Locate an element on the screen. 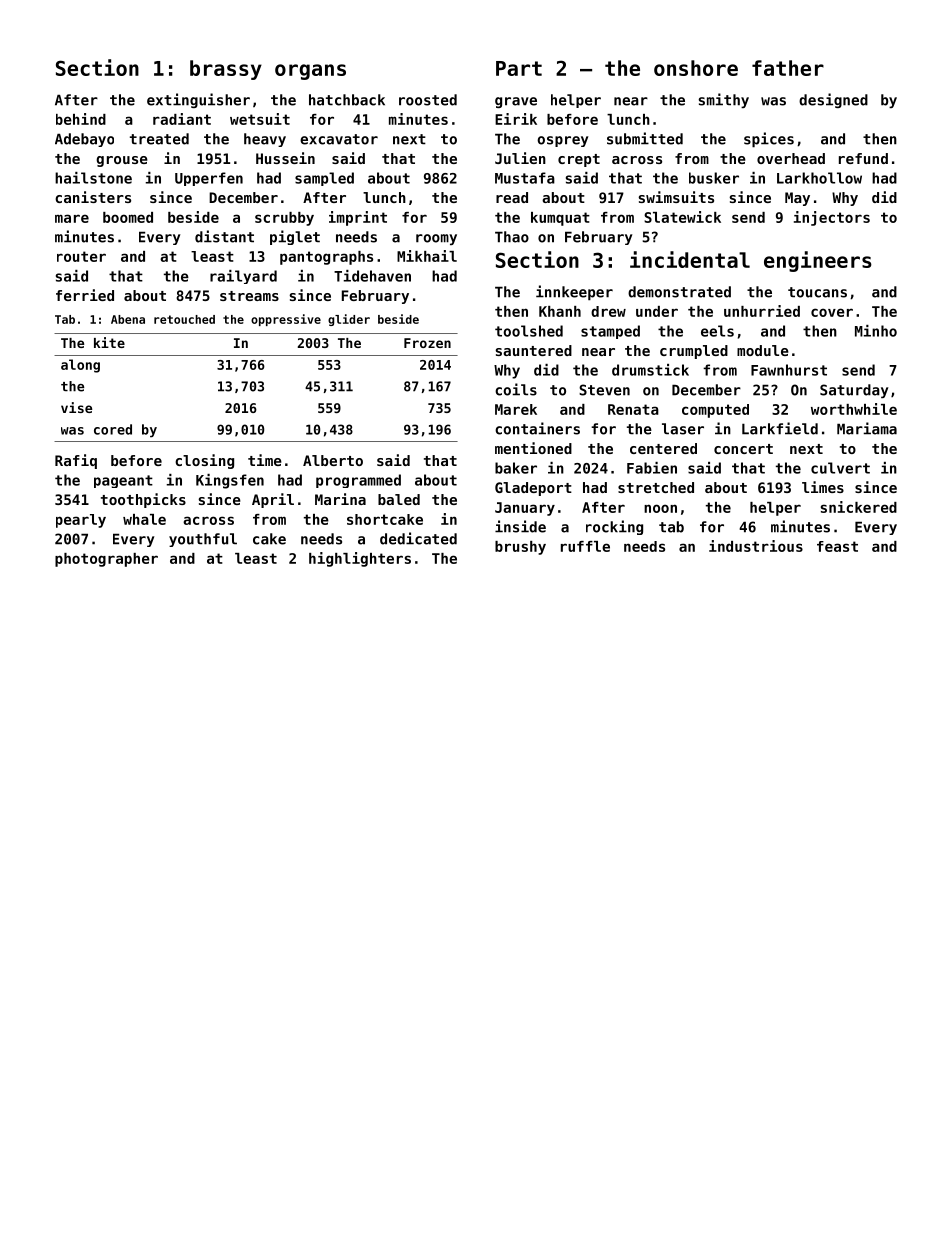  toucans is located at coordinates (817, 292).
